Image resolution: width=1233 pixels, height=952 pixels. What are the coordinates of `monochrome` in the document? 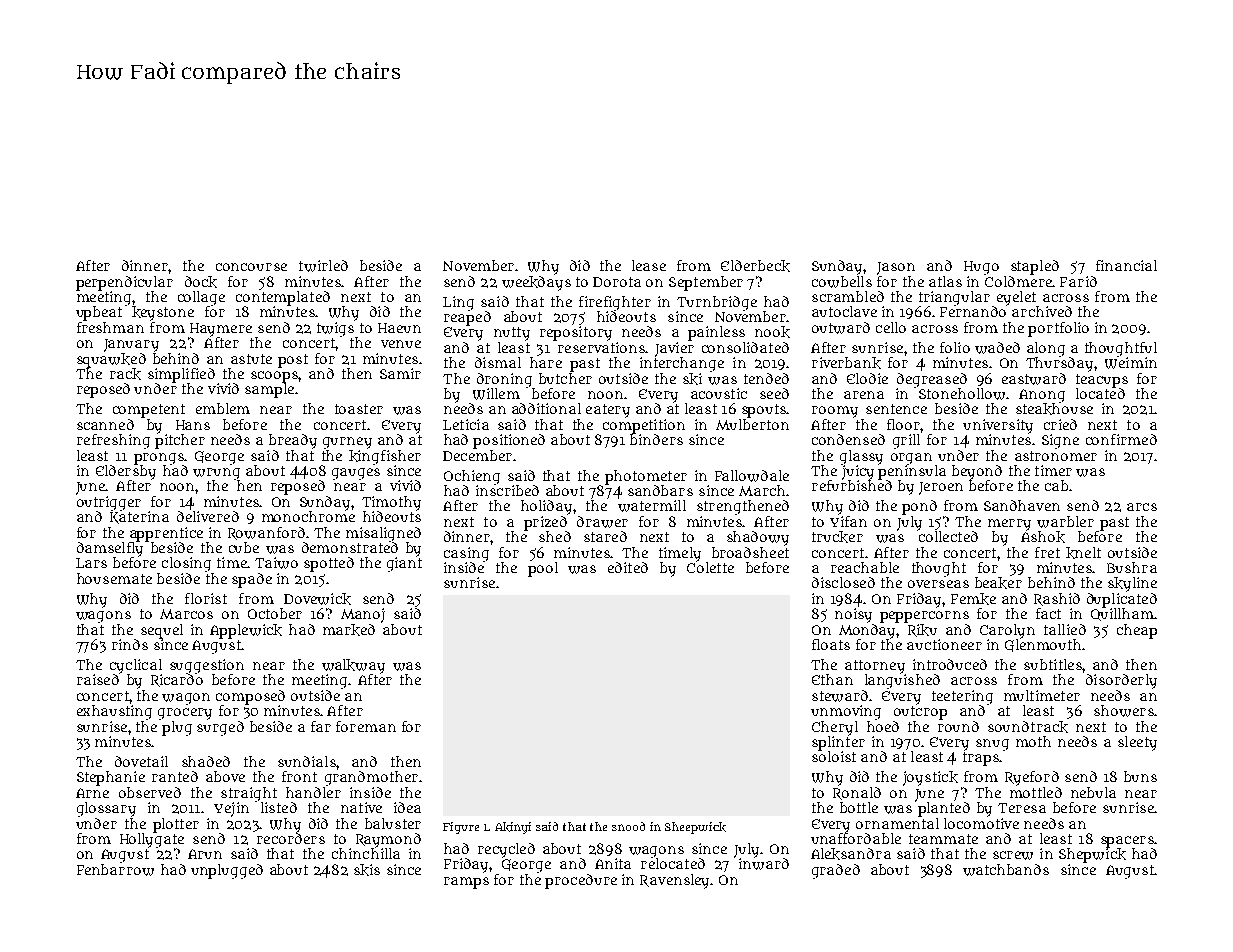 It's located at (308, 516).
